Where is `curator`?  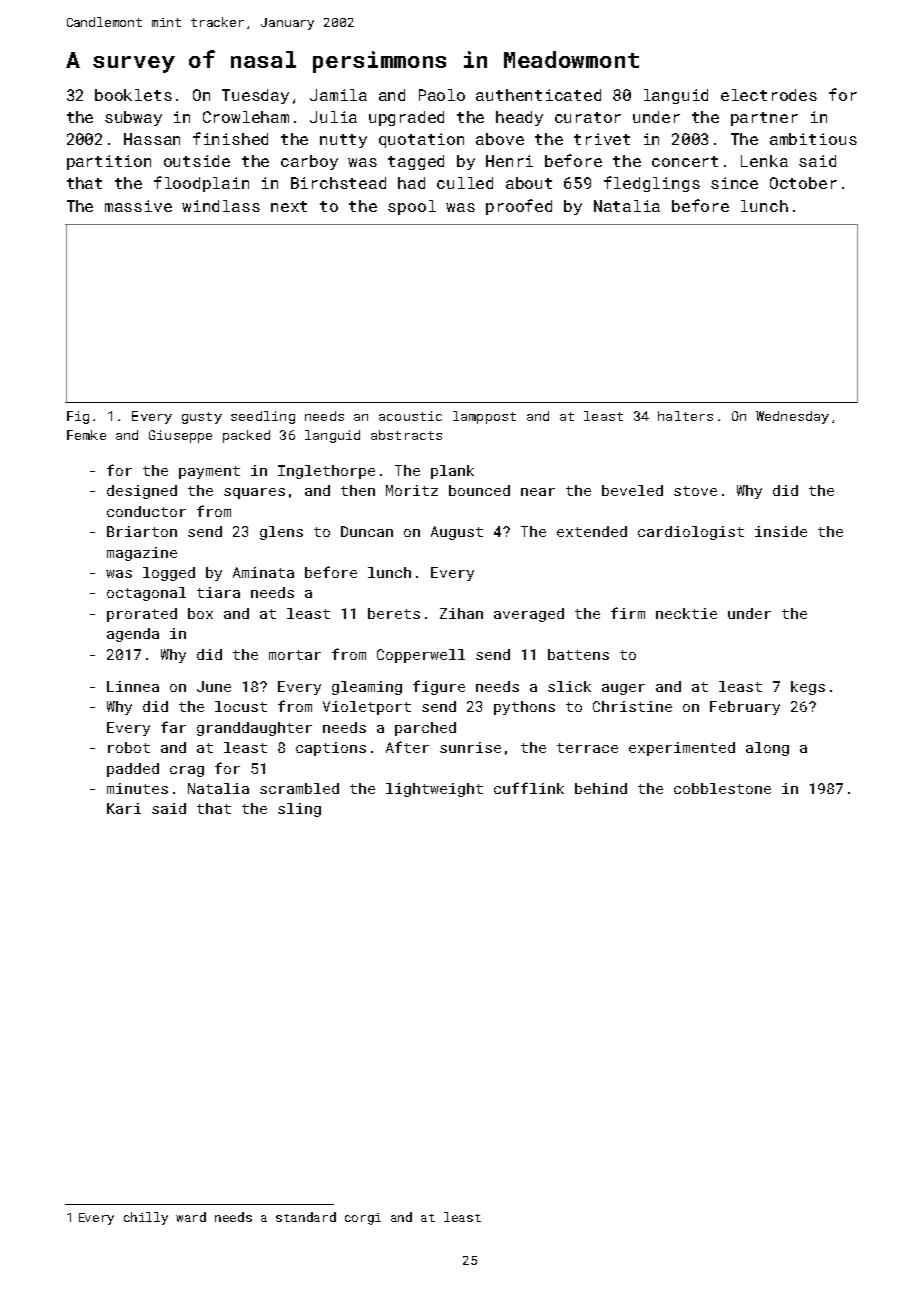 curator is located at coordinates (588, 117).
